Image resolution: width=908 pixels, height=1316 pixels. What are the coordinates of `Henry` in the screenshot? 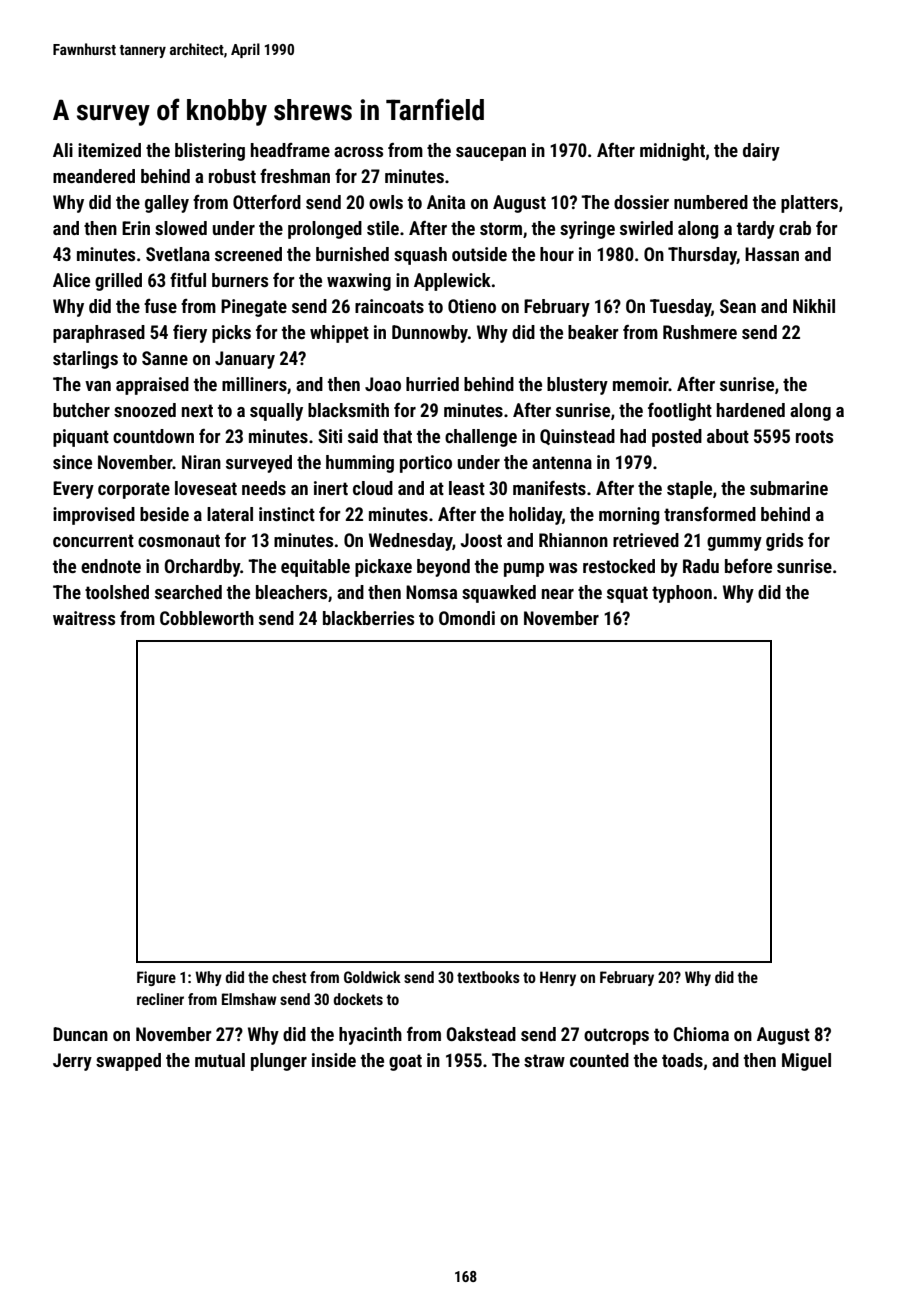 It's located at (558, 978).
